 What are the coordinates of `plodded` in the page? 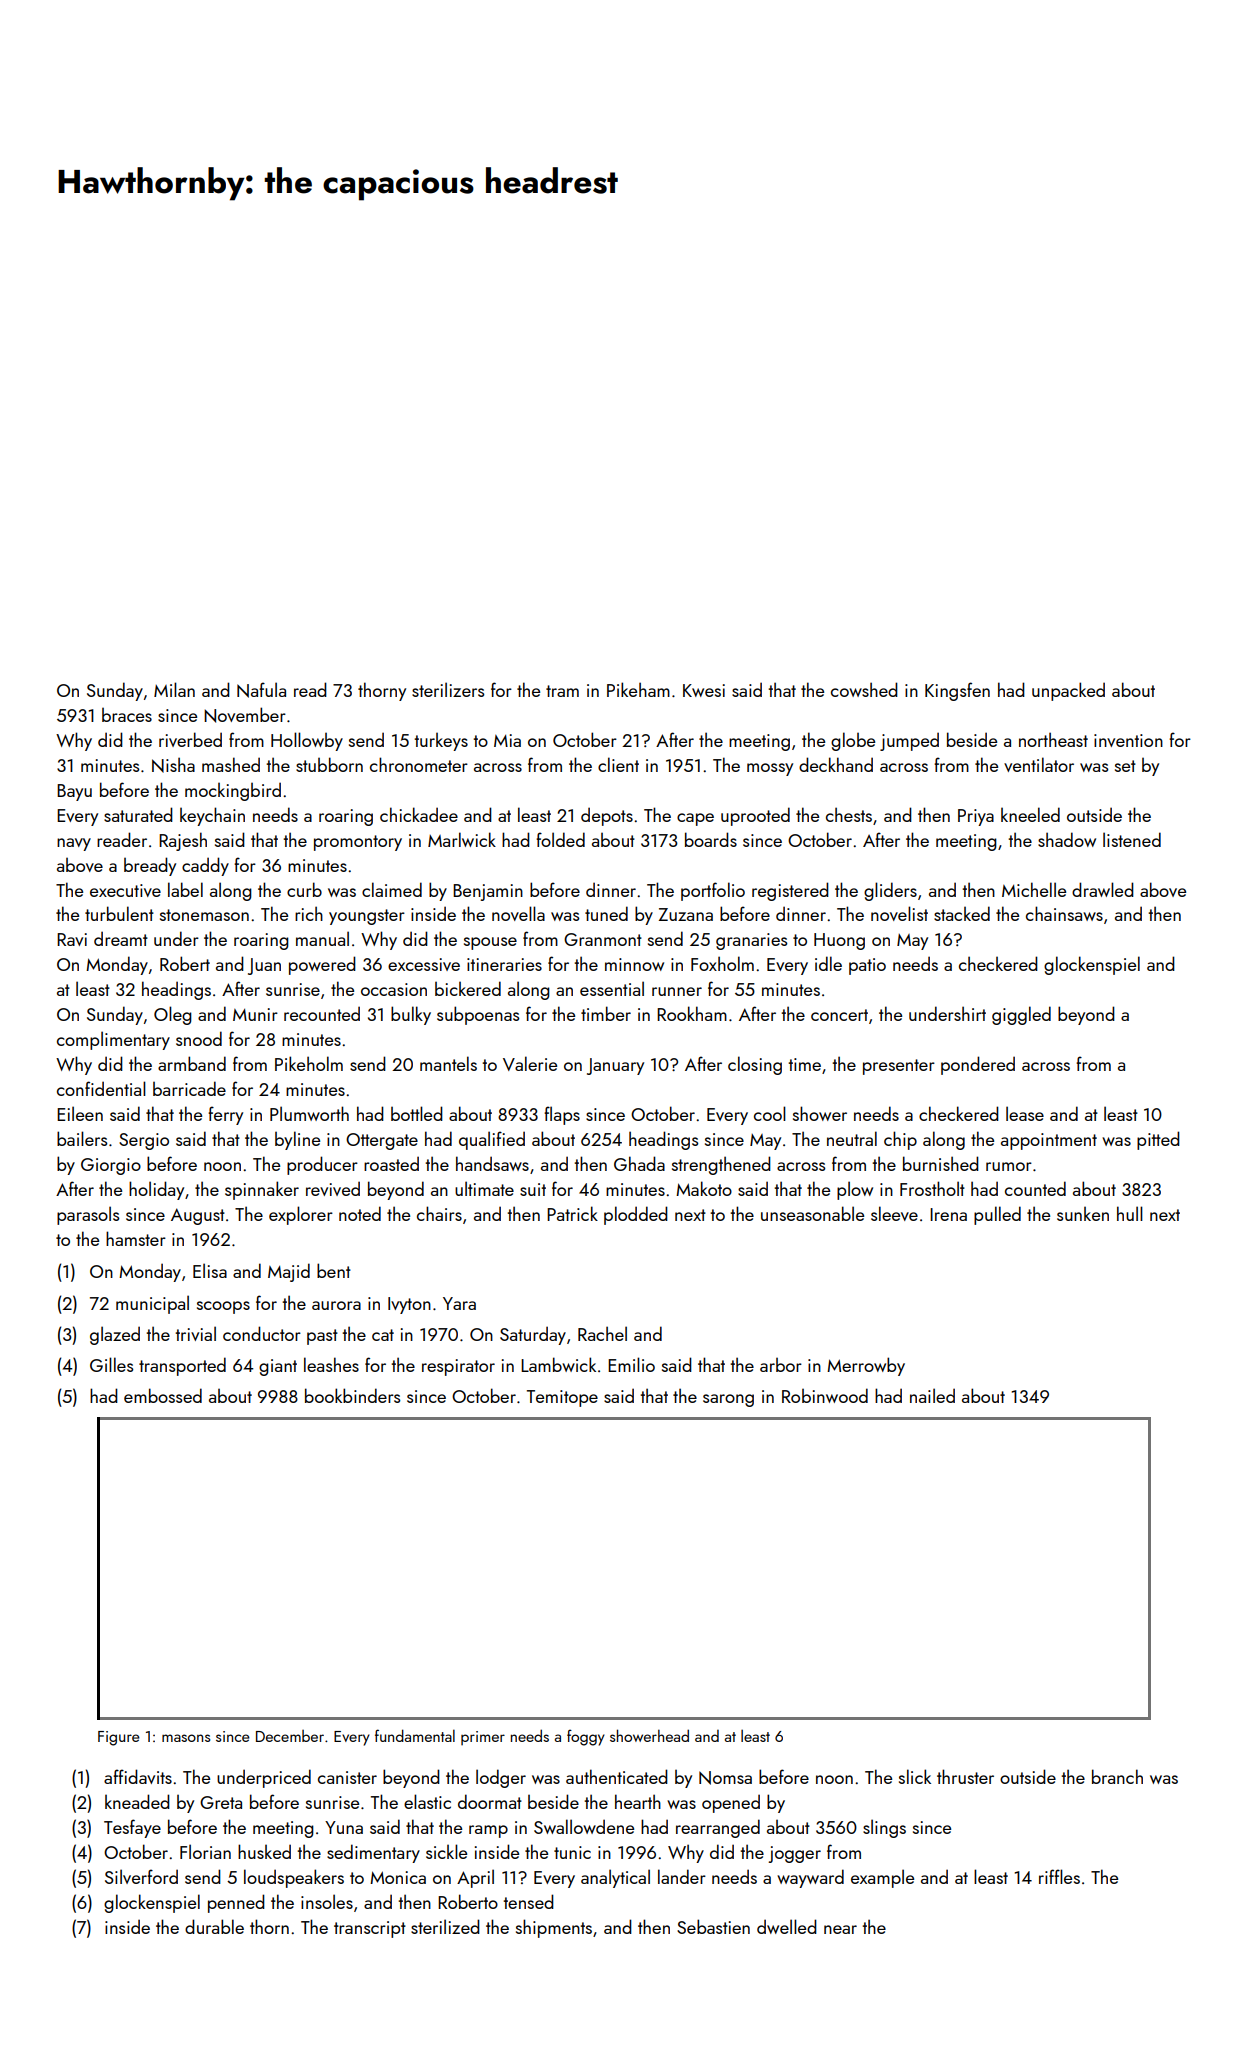 It's located at (636, 1215).
